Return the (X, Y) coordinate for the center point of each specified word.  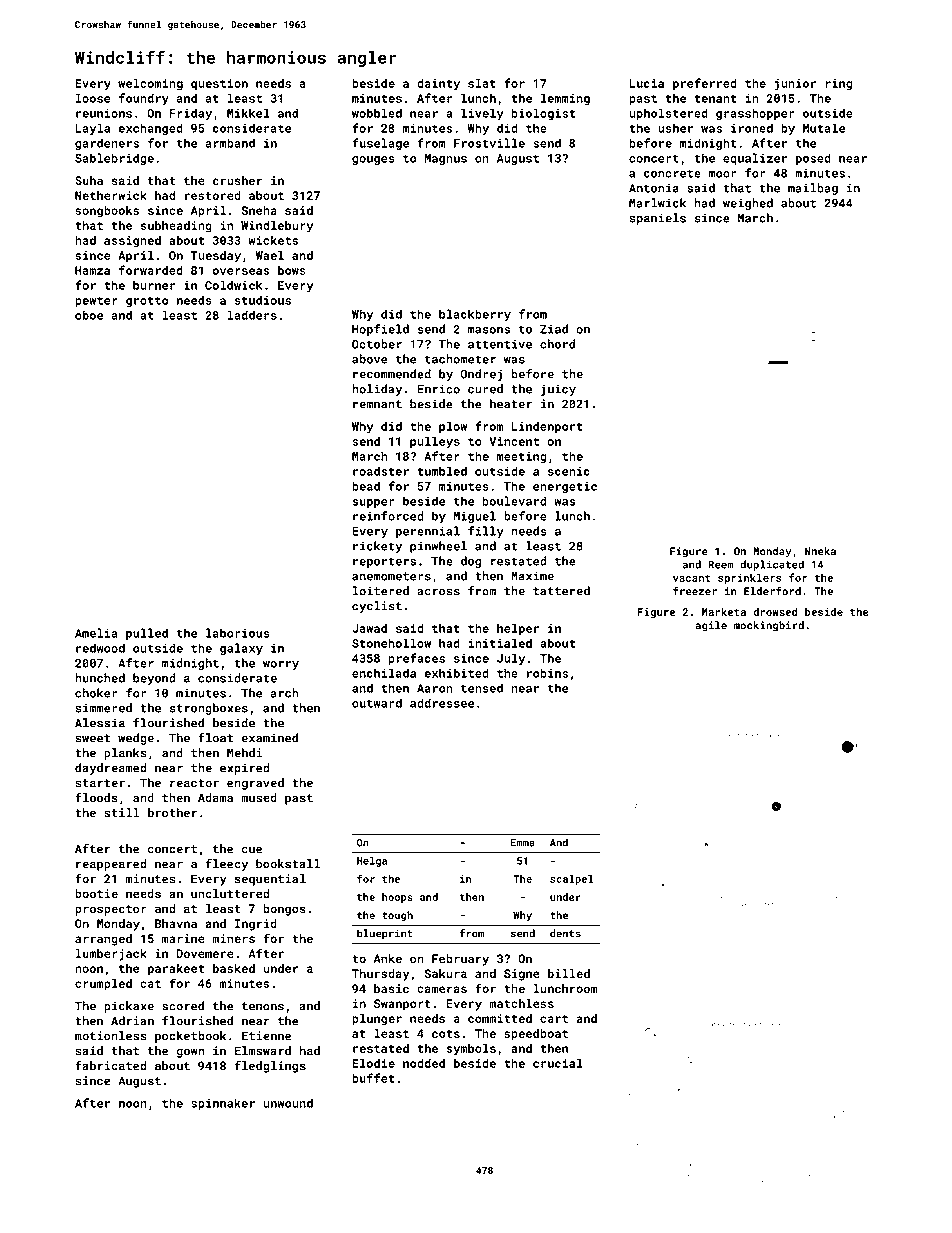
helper (518, 629)
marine (183, 938)
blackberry (475, 315)
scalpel (571, 880)
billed (569, 973)
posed (813, 159)
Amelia (96, 633)
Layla (92, 129)
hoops (397, 898)
